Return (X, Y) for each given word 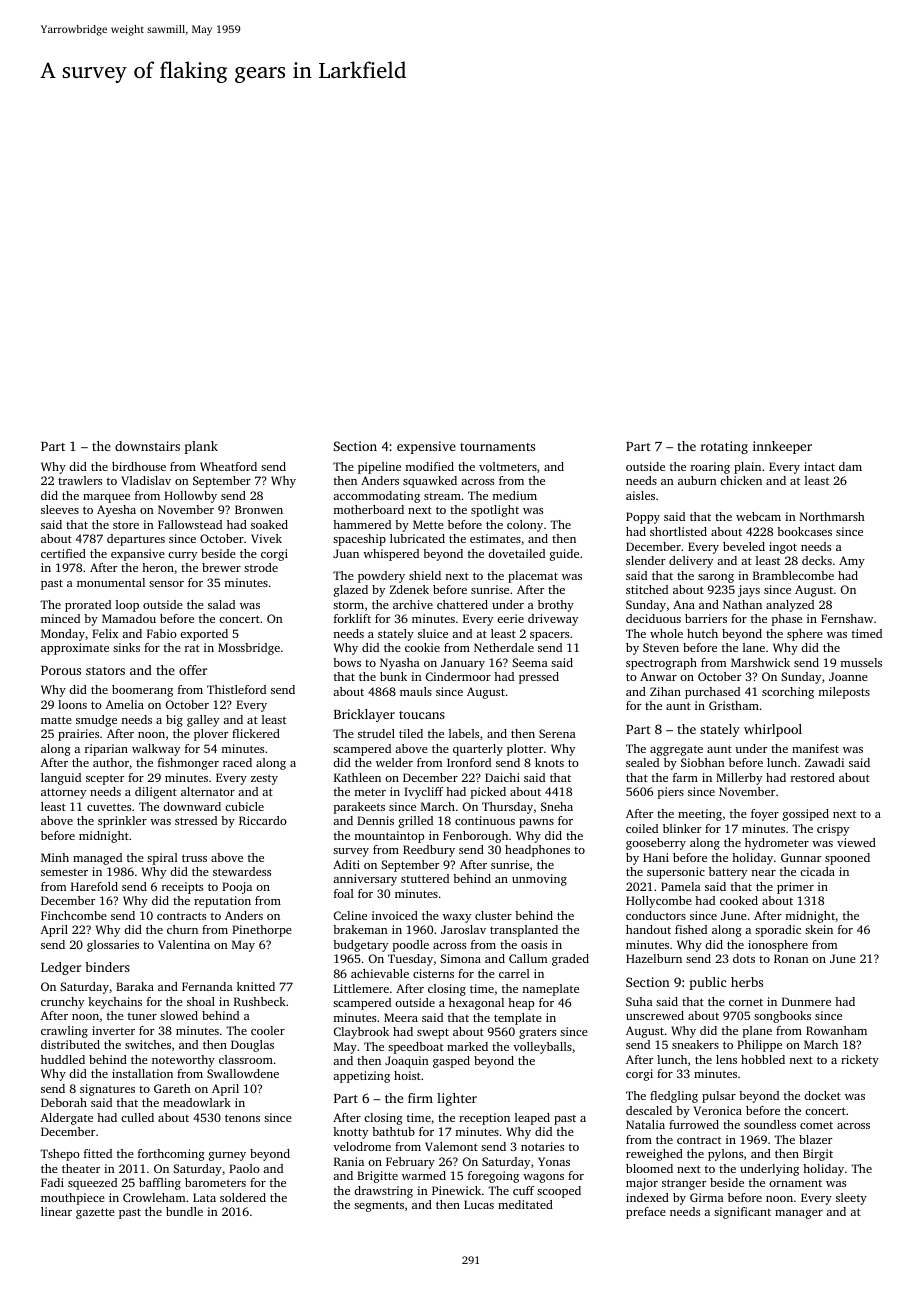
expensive (426, 447)
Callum (528, 958)
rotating (724, 447)
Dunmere (806, 1001)
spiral (162, 859)
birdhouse (139, 466)
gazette (95, 1213)
